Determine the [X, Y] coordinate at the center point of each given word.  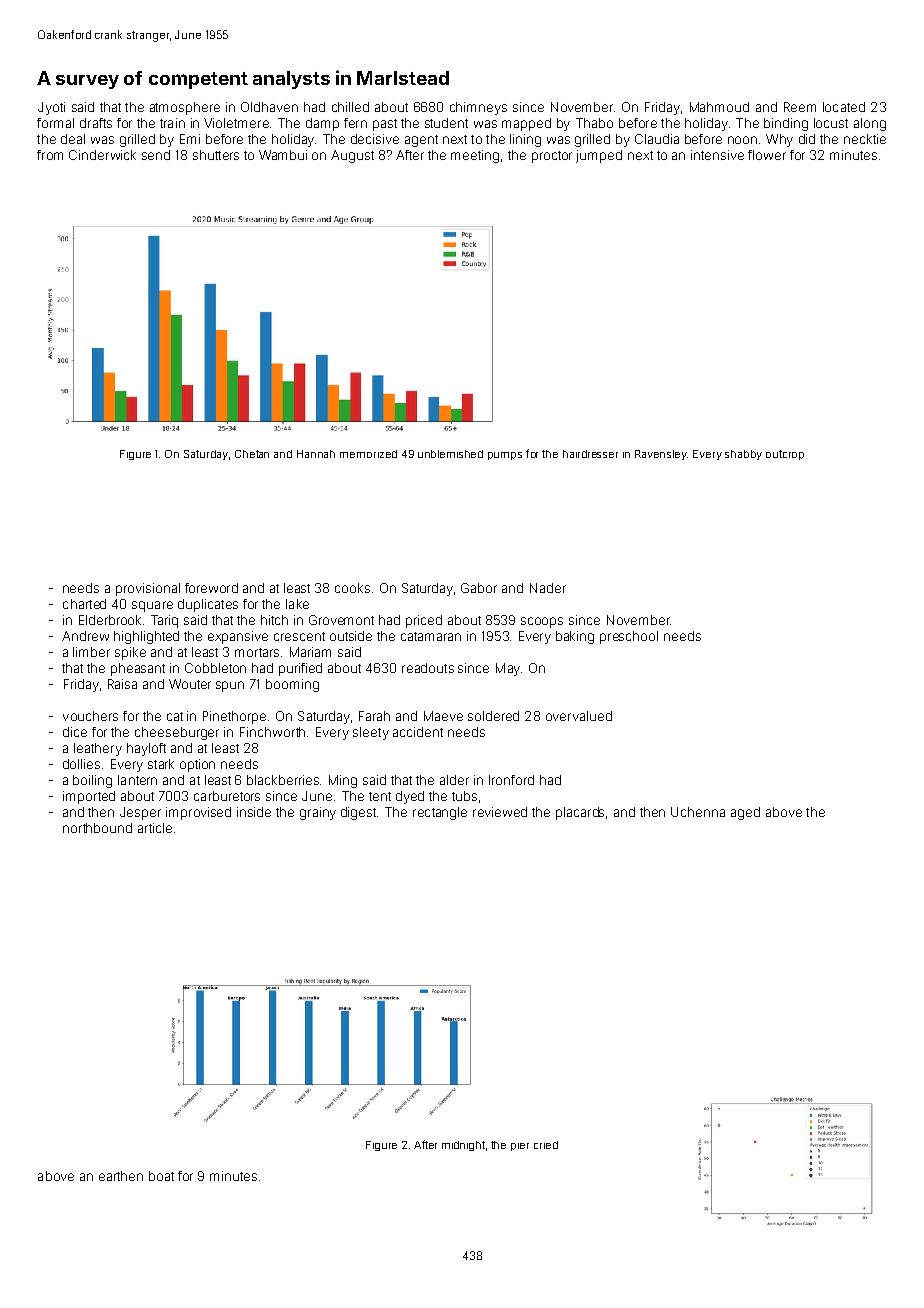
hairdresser [590, 454]
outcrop [785, 455]
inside [254, 812]
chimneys [478, 108]
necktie [865, 139]
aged [745, 813]
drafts [96, 123]
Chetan [252, 454]
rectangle [440, 813]
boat [161, 1176]
